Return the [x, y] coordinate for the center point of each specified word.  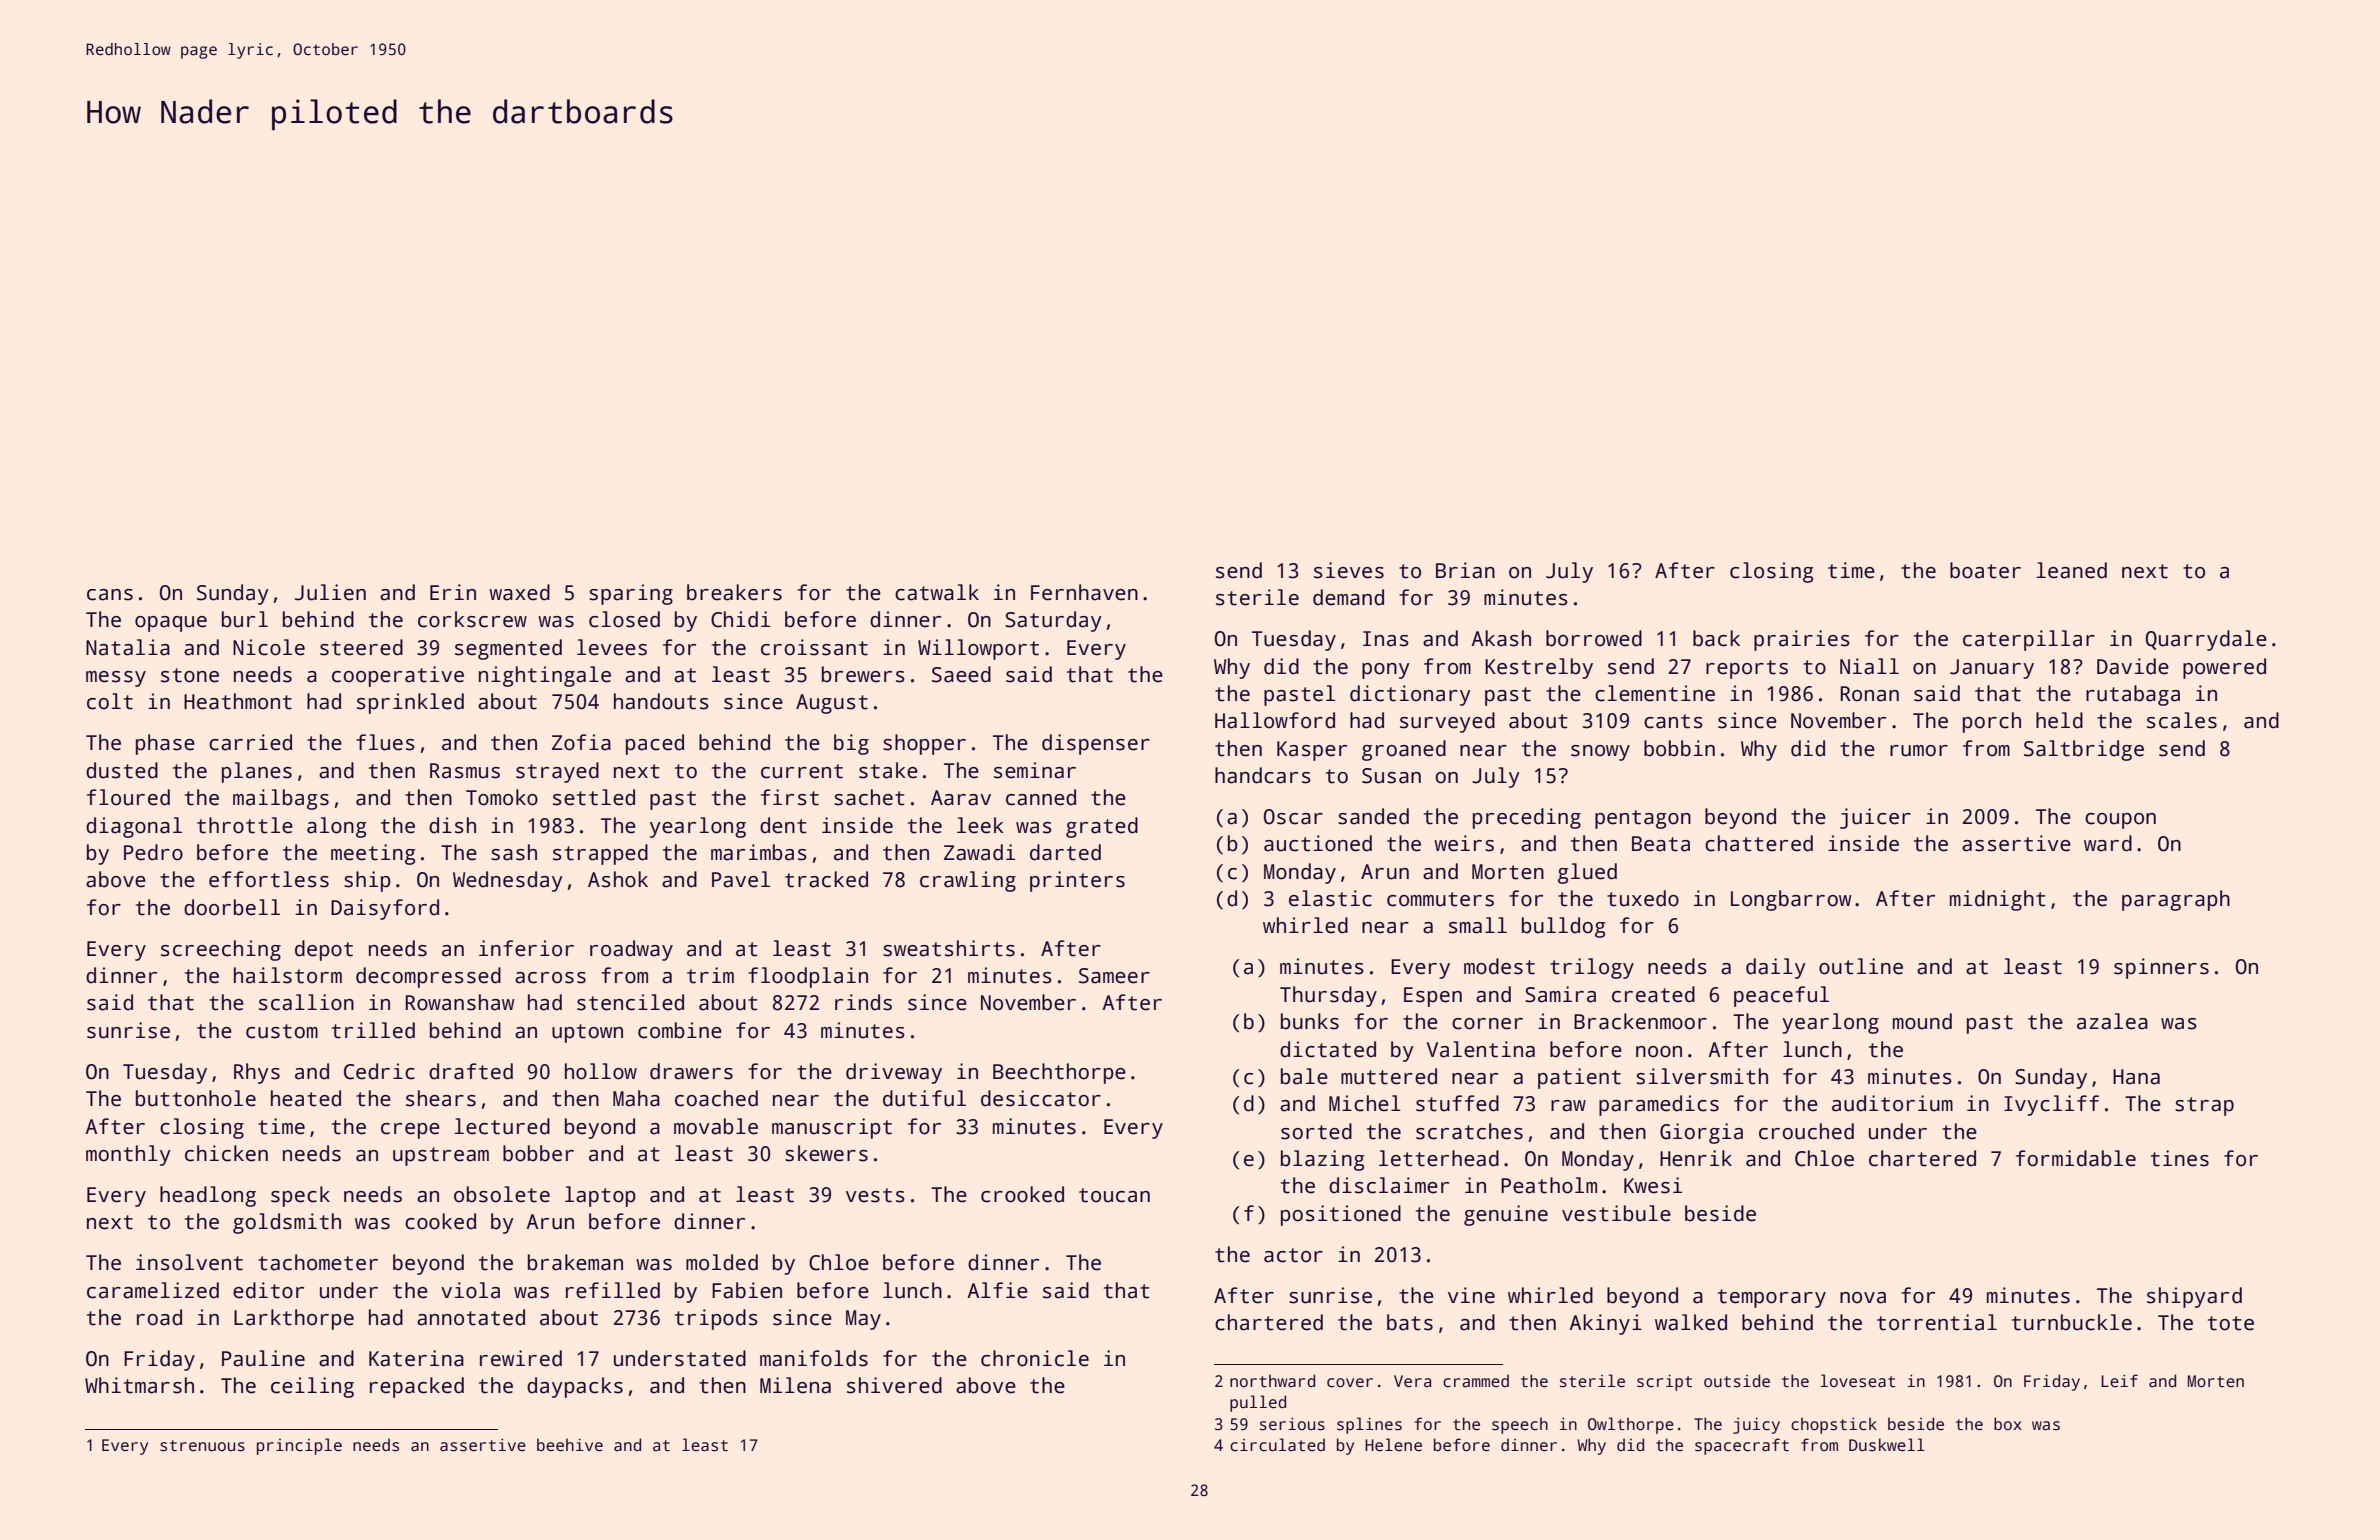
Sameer [1114, 976]
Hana [2136, 1077]
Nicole [269, 647]
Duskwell [1887, 1445]
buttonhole [196, 1098]
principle [299, 1446]
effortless [269, 879]
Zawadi [979, 852]
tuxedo [1643, 898]
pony [1386, 671]
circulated [1277, 1445]
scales [2182, 720]
